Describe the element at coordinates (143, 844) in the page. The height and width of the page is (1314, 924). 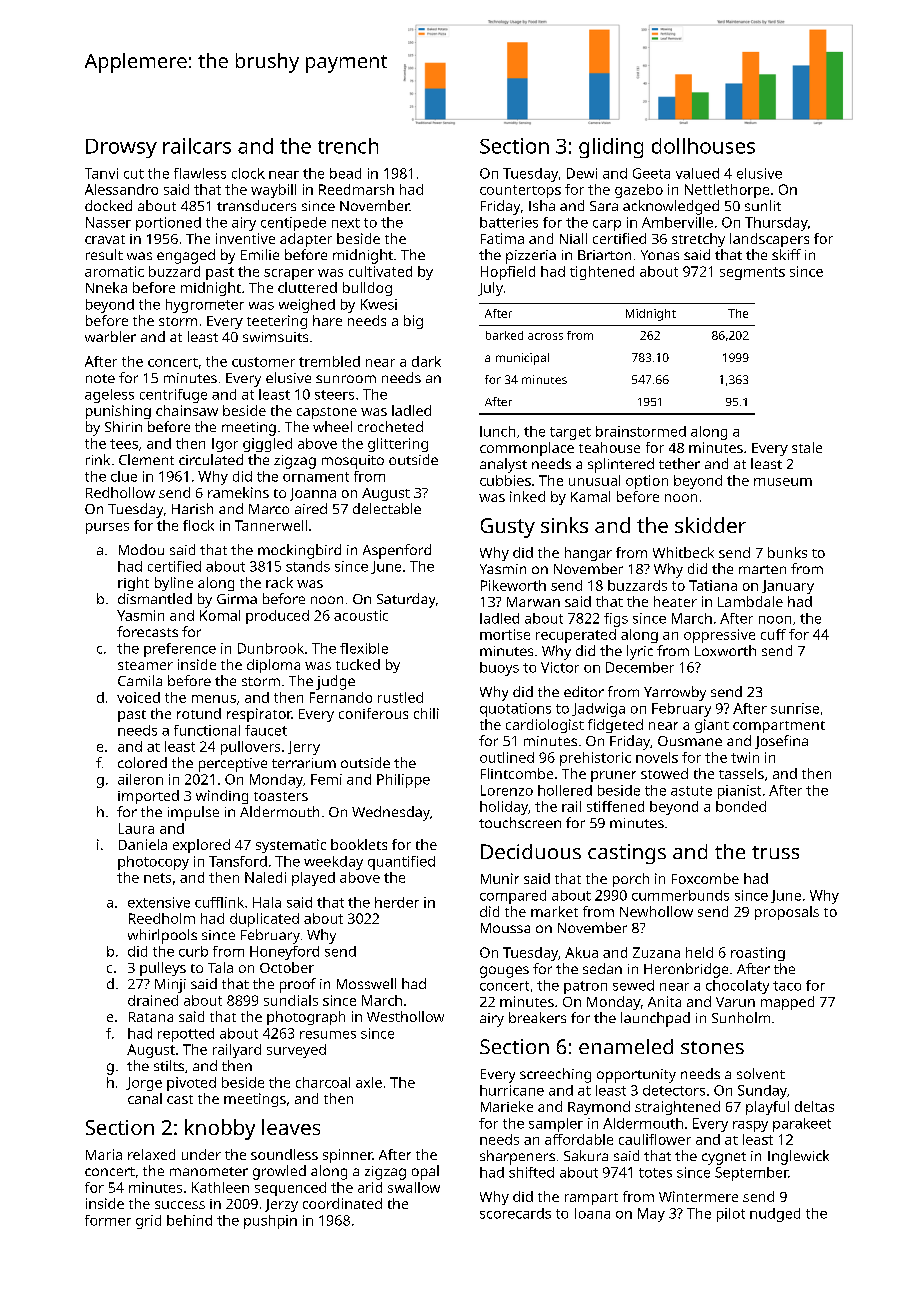
I see `Daniela` at that location.
